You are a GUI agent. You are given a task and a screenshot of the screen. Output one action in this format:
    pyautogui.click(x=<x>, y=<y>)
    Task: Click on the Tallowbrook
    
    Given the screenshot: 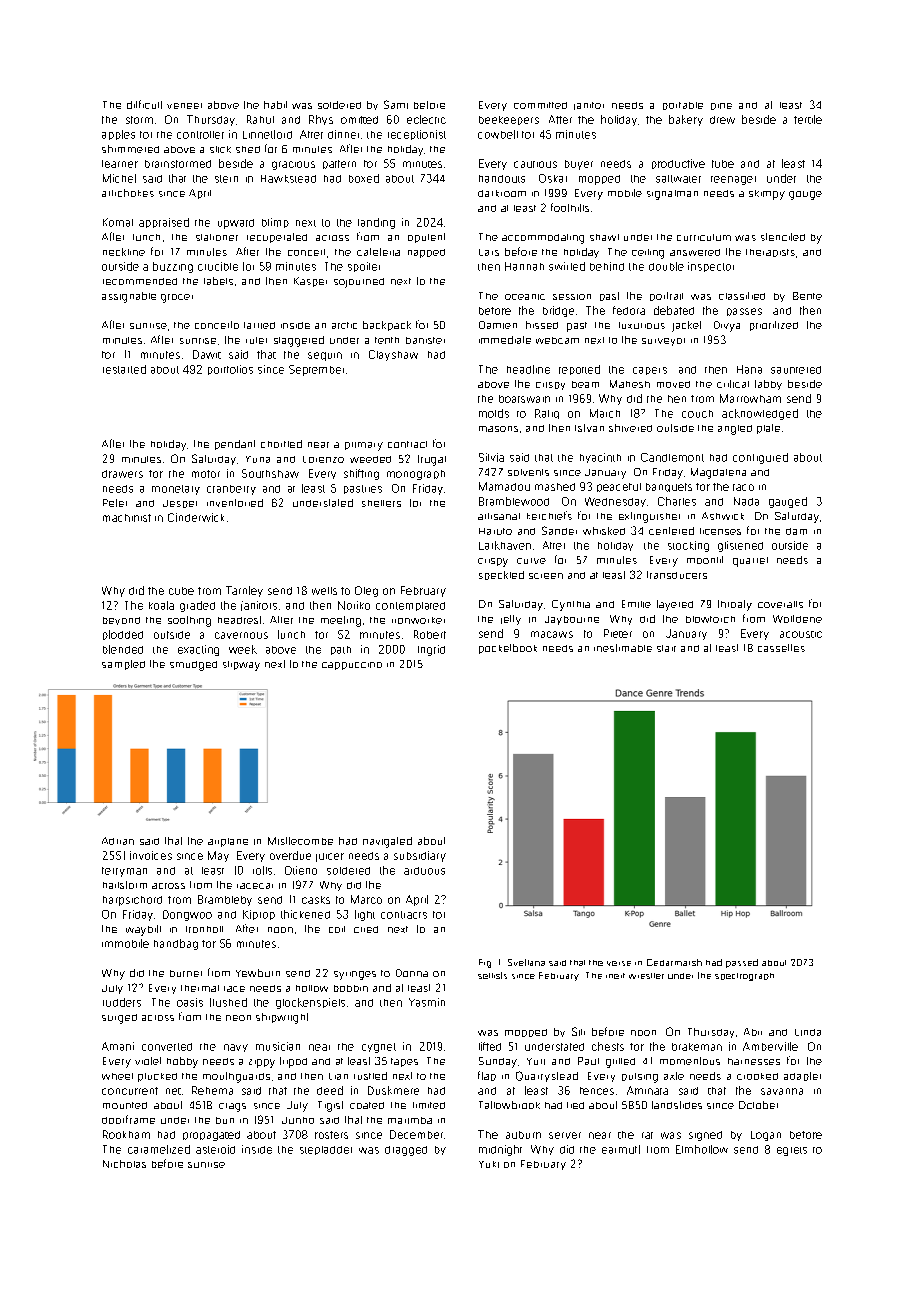 What is the action you would take?
    pyautogui.click(x=509, y=1105)
